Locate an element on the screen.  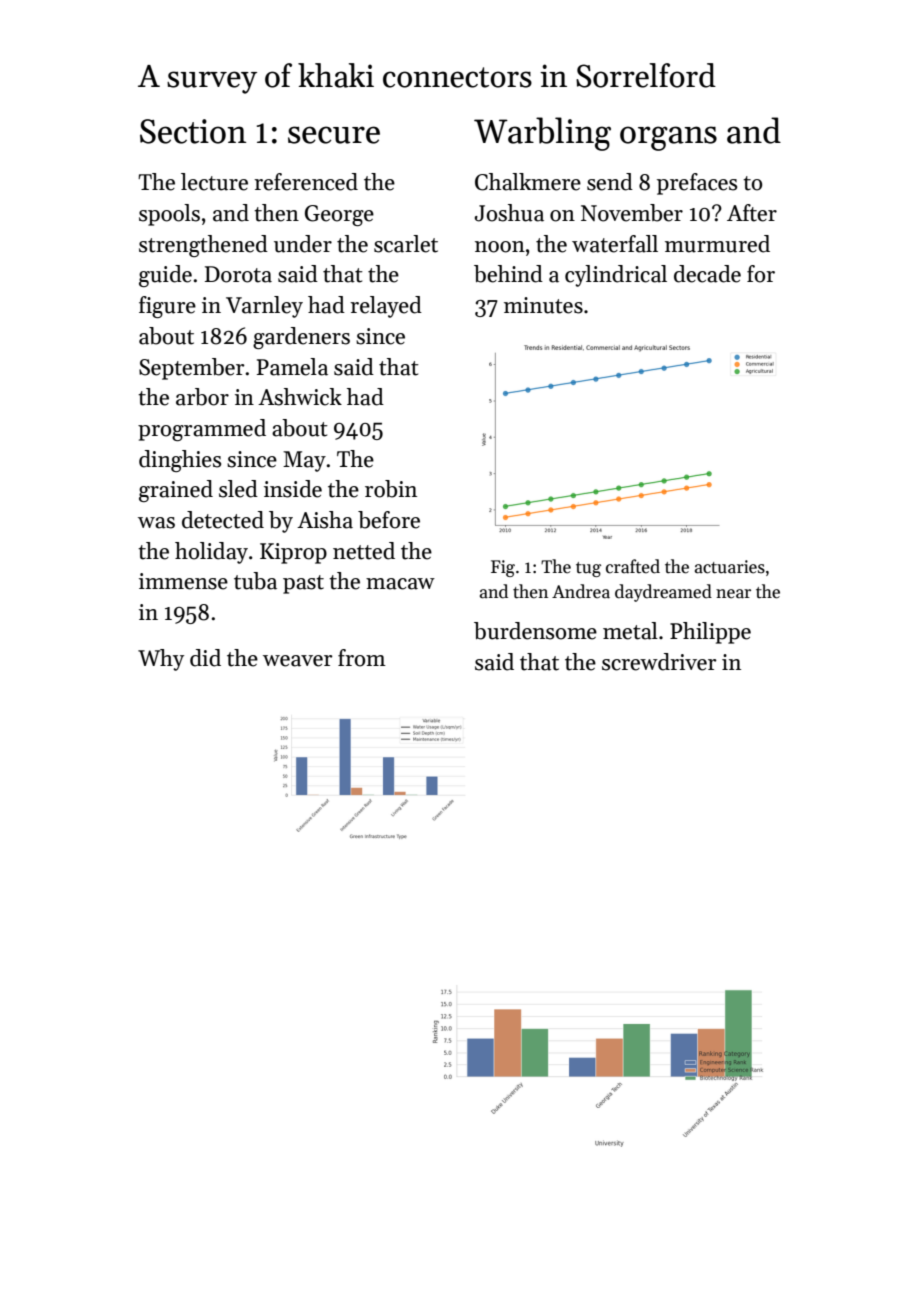
macaw is located at coordinates (400, 584).
